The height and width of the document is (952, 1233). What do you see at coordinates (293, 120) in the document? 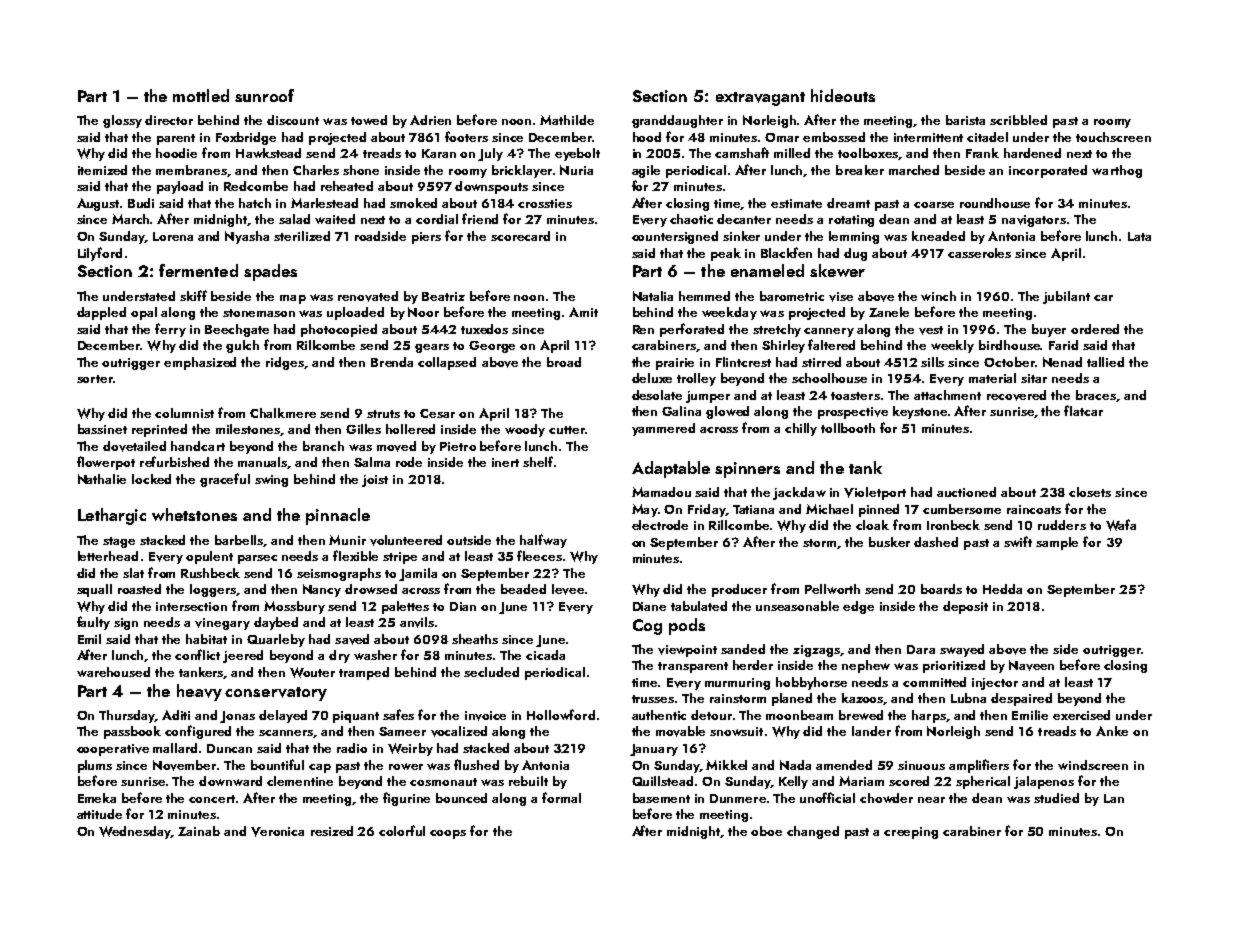
I see `discount` at bounding box center [293, 120].
